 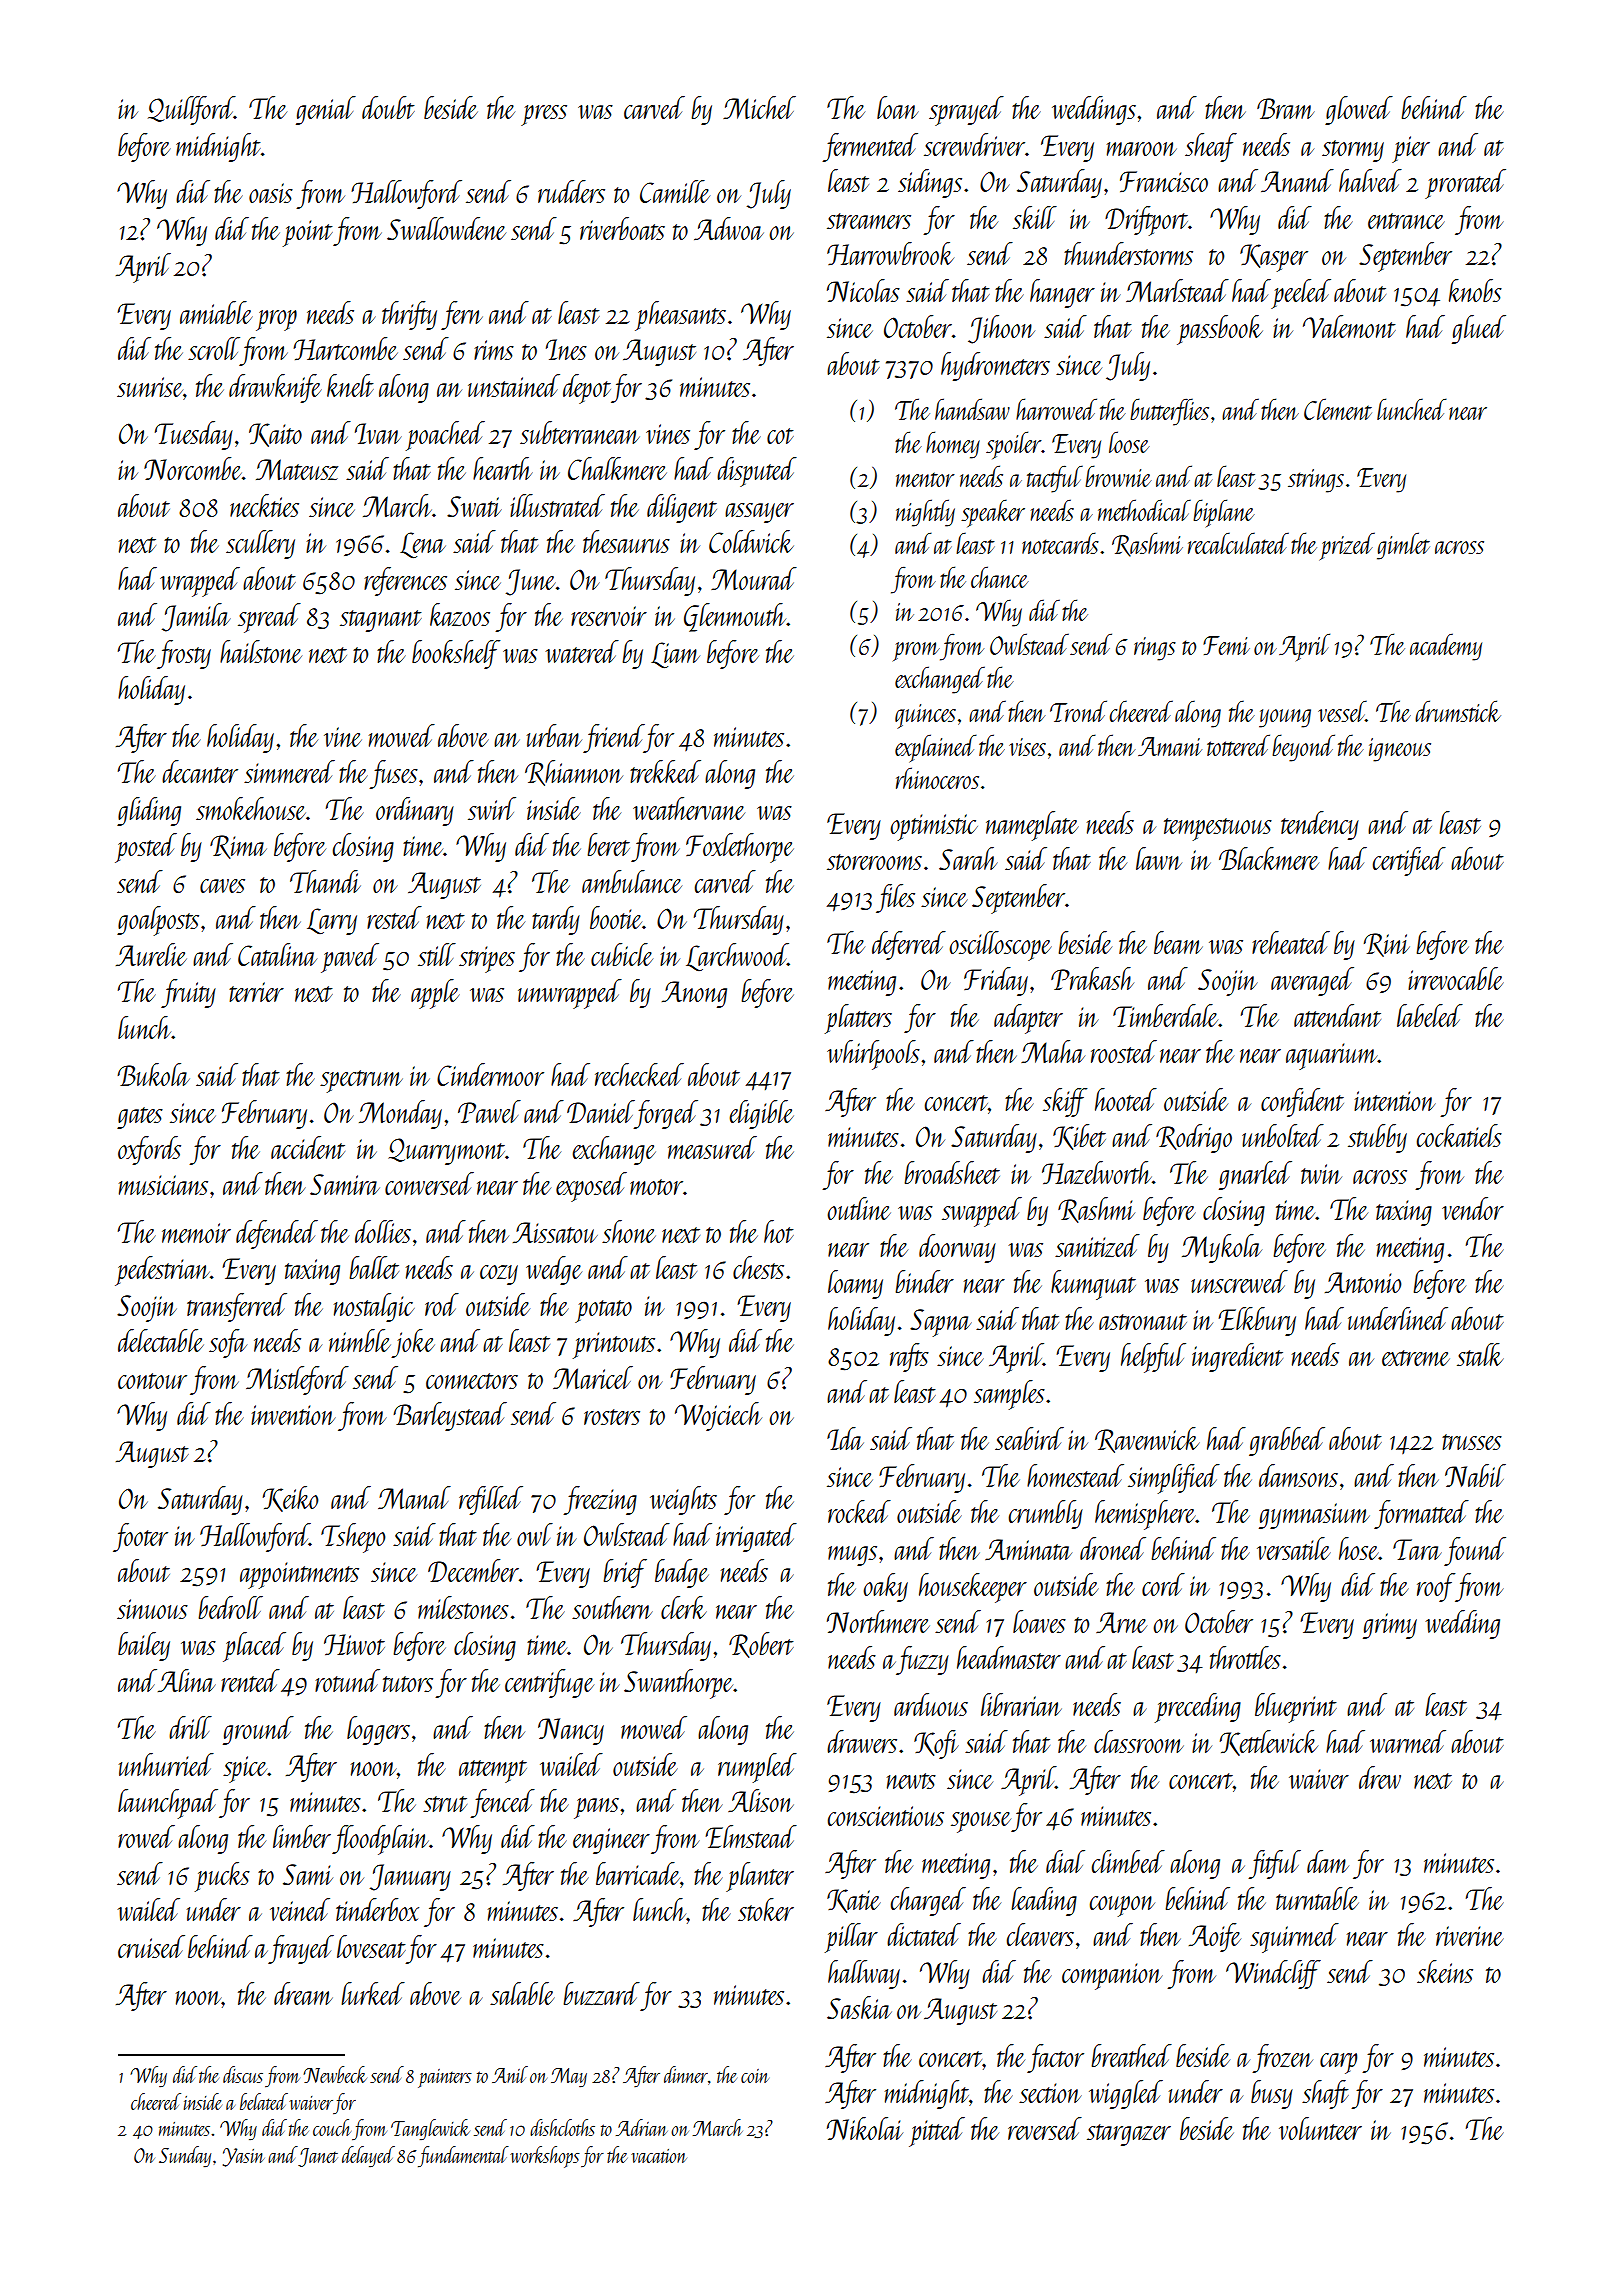 I want to click on Sunday, so click(x=185, y=2157).
